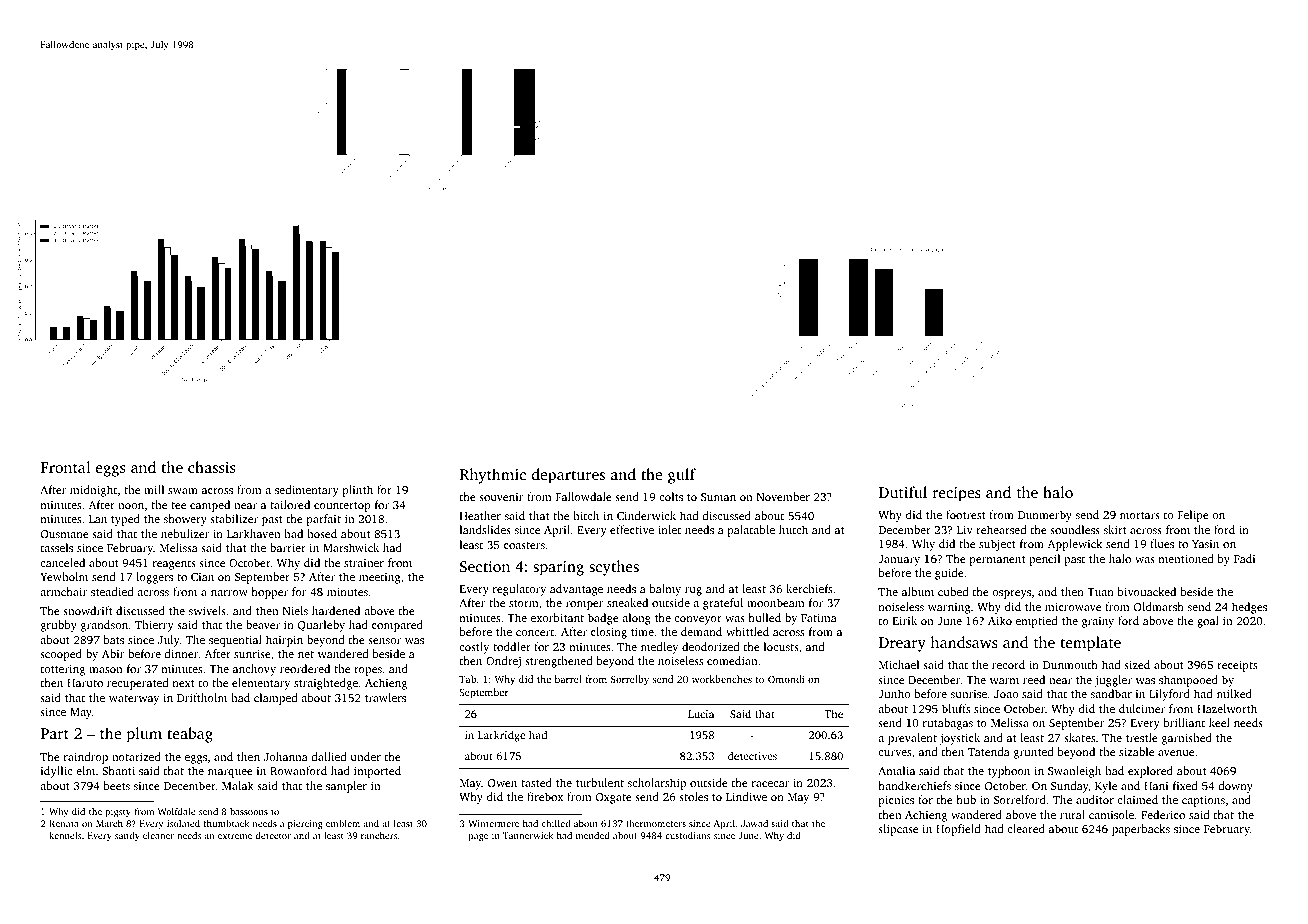  I want to click on tottering, so click(63, 670).
